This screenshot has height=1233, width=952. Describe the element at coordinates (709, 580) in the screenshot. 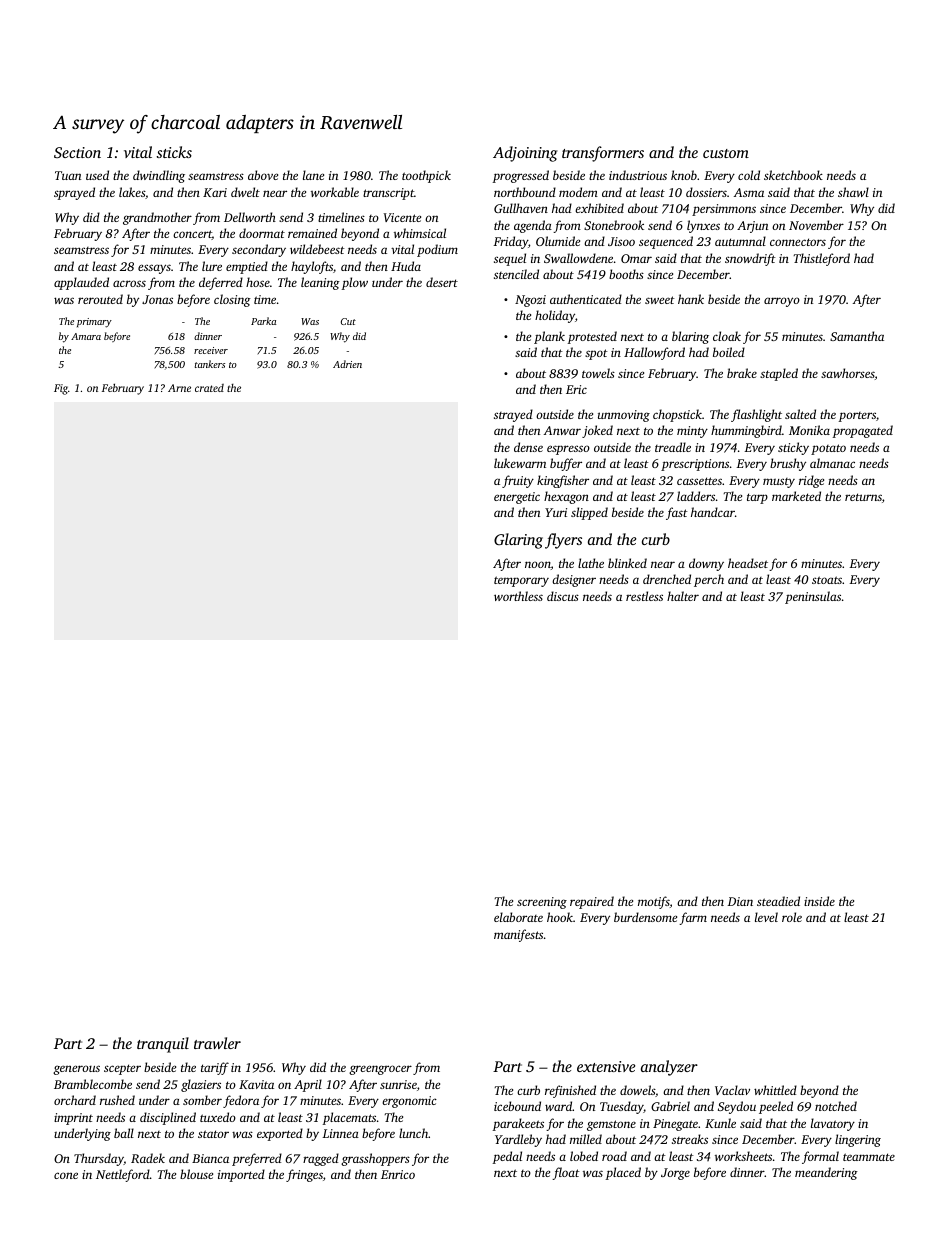

I see `perch` at that location.
